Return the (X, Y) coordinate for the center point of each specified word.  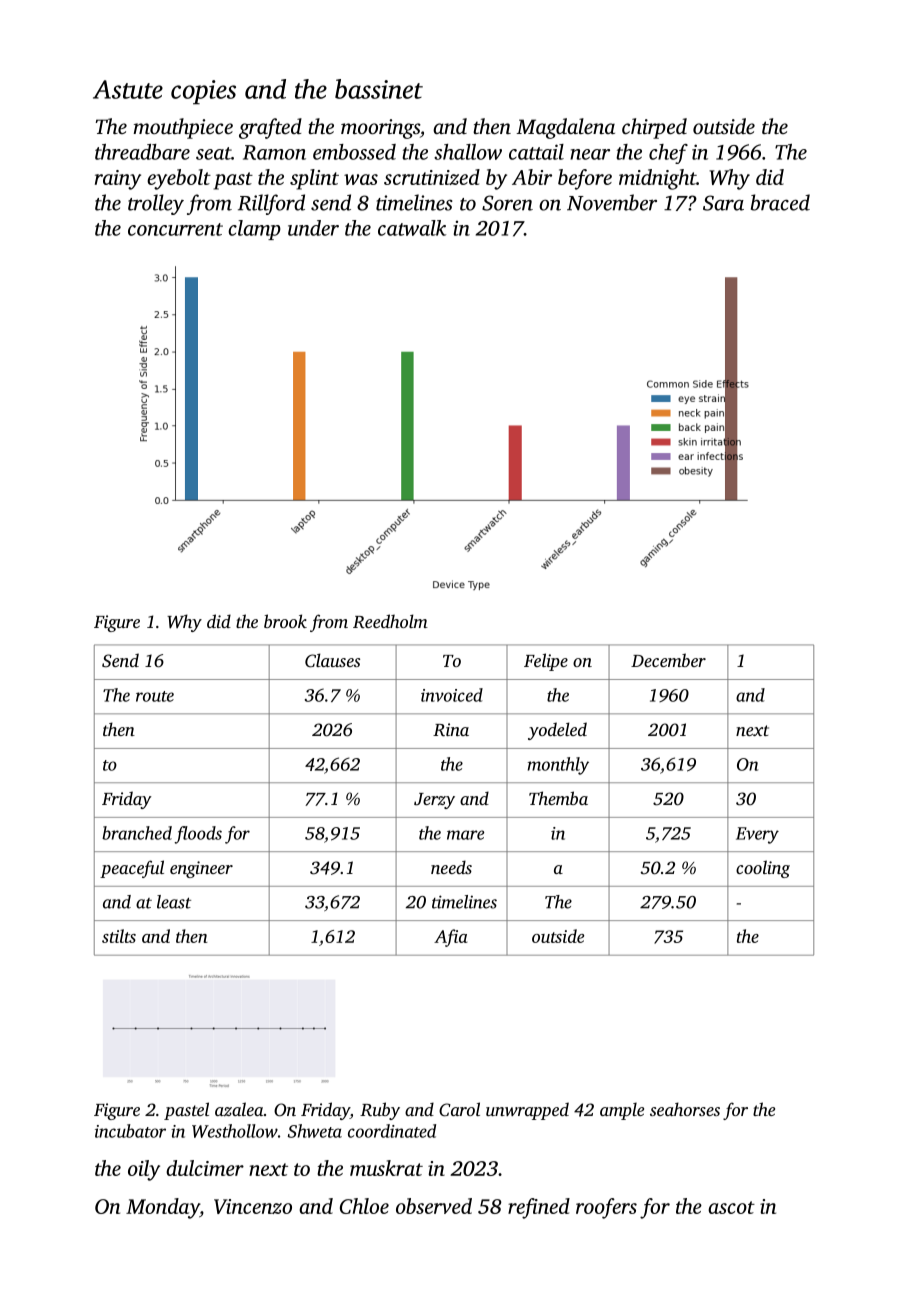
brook (285, 621)
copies (203, 92)
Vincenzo (253, 1206)
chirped (654, 128)
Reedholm (390, 621)
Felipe (546, 662)
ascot (731, 1207)
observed (434, 1206)
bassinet (379, 89)
